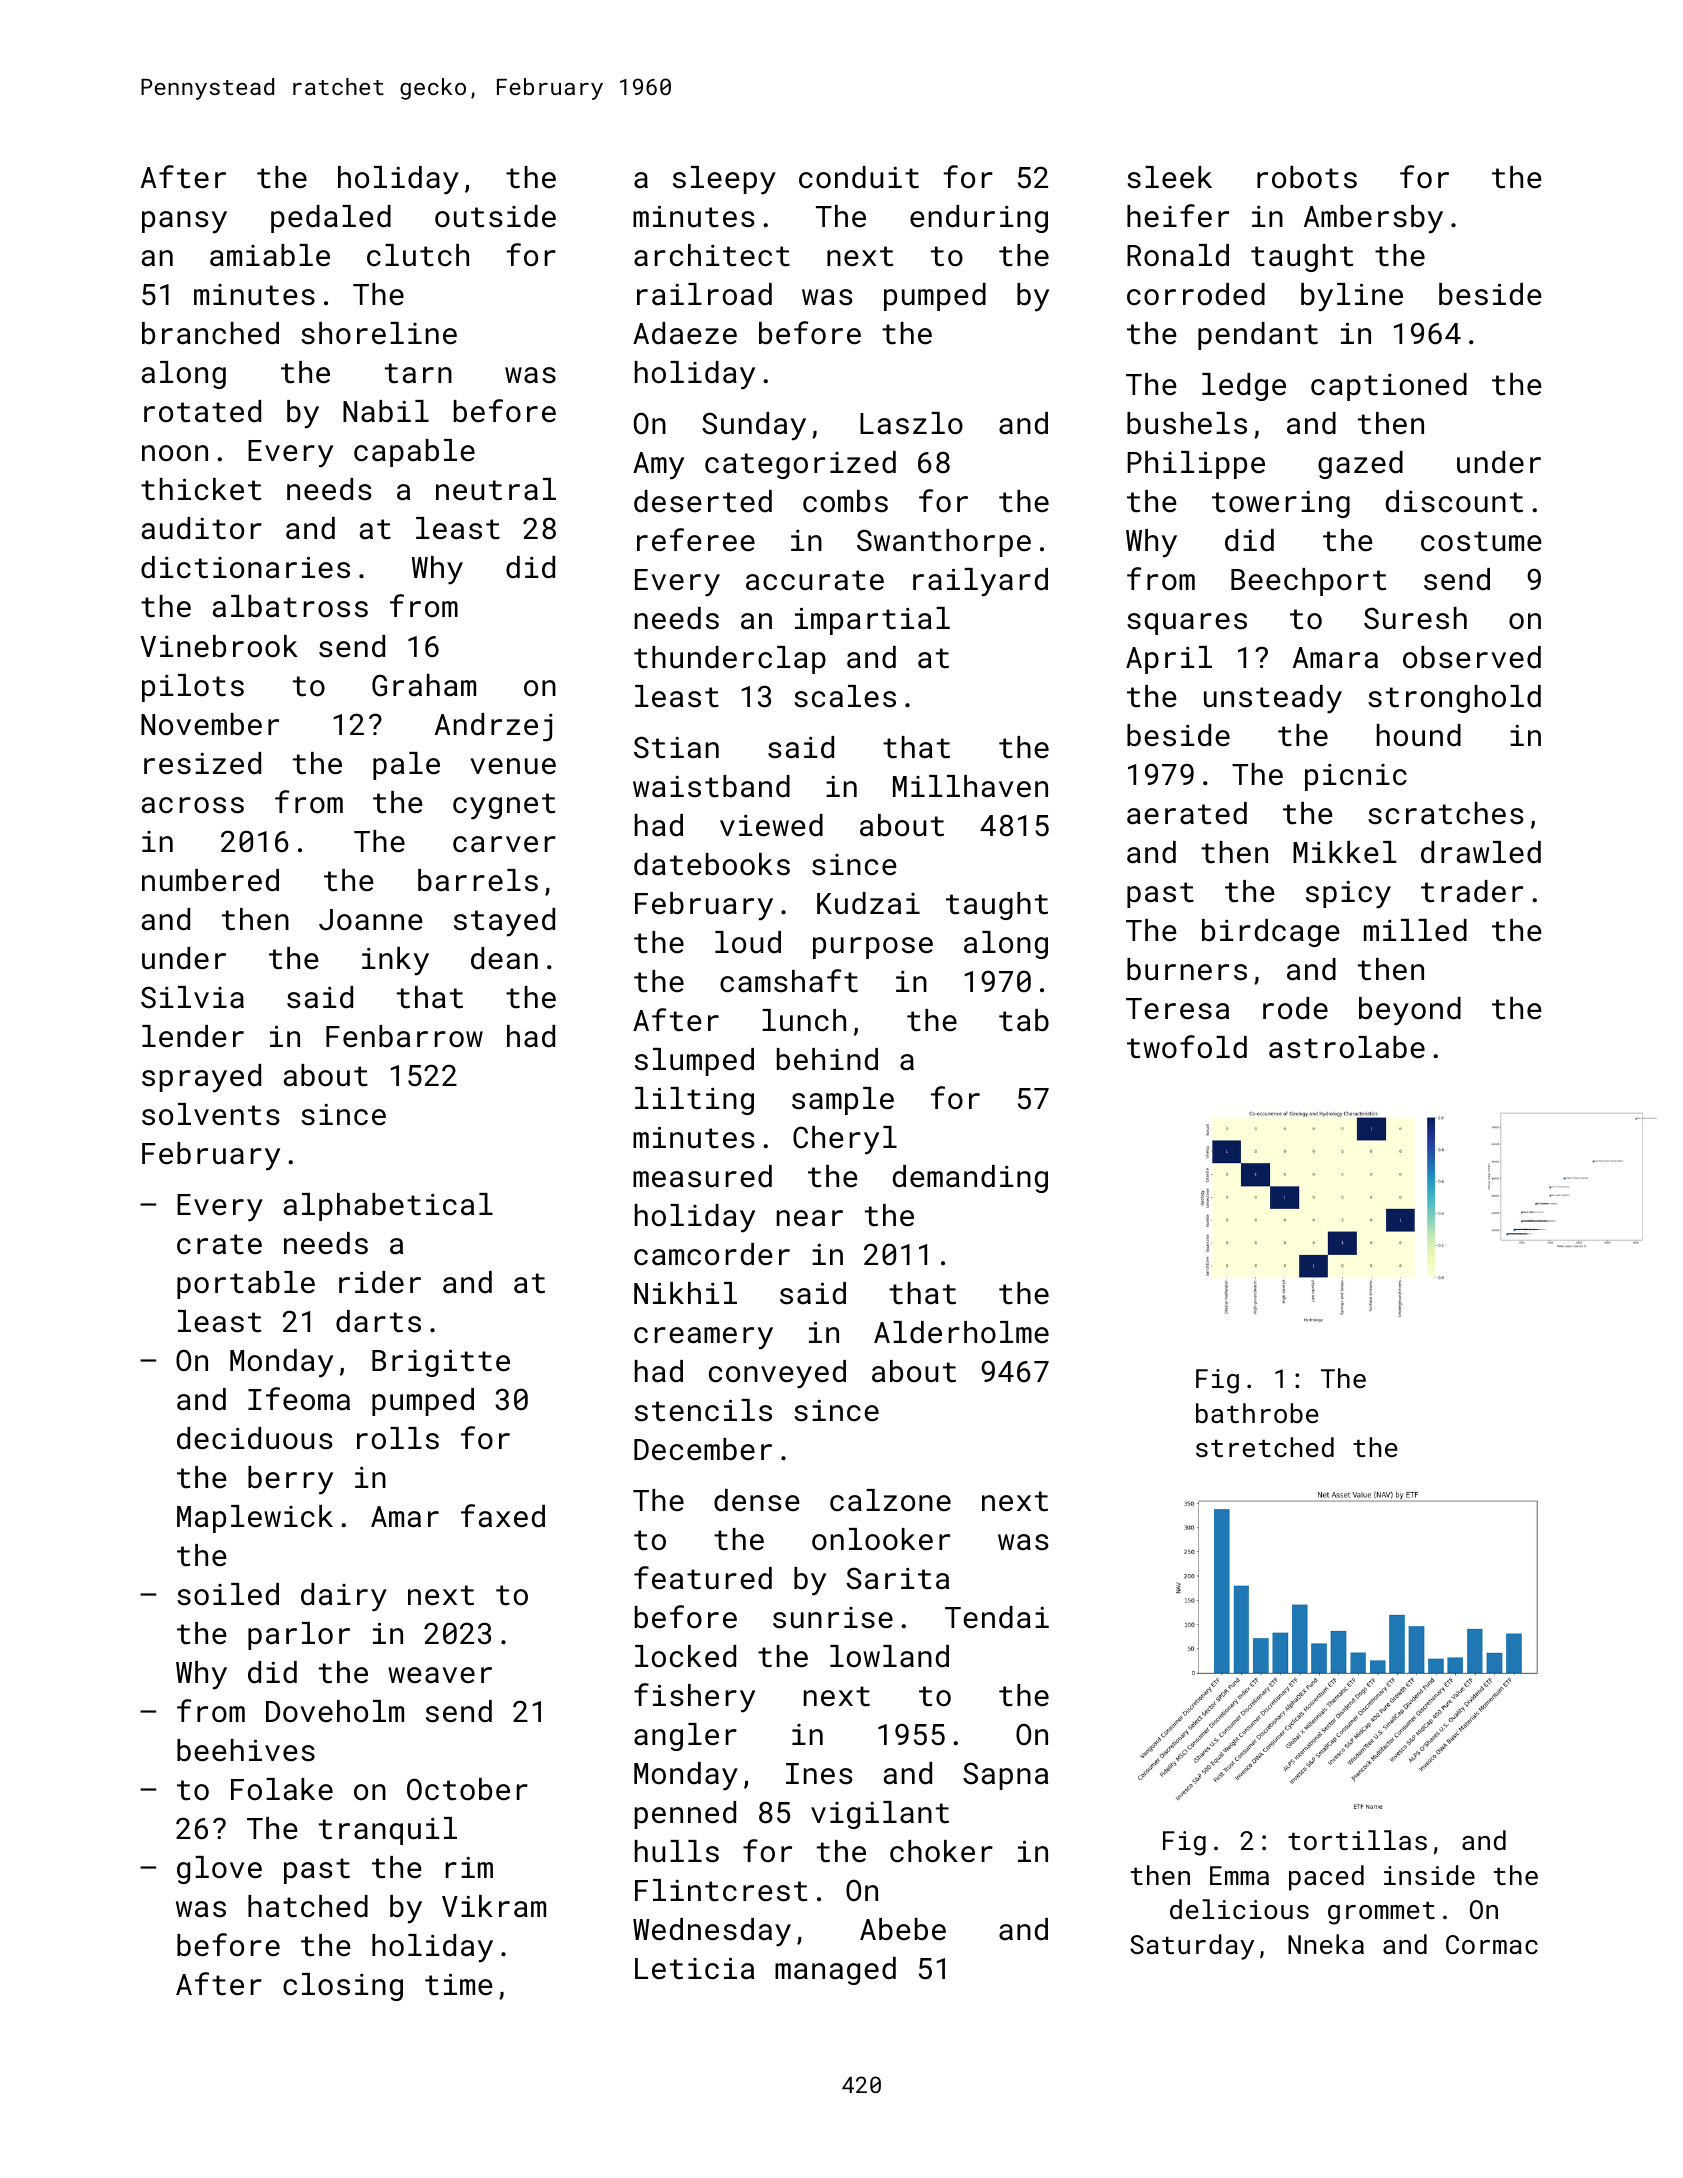  Describe the element at coordinates (1472, 657) in the screenshot. I see `observed` at that location.
